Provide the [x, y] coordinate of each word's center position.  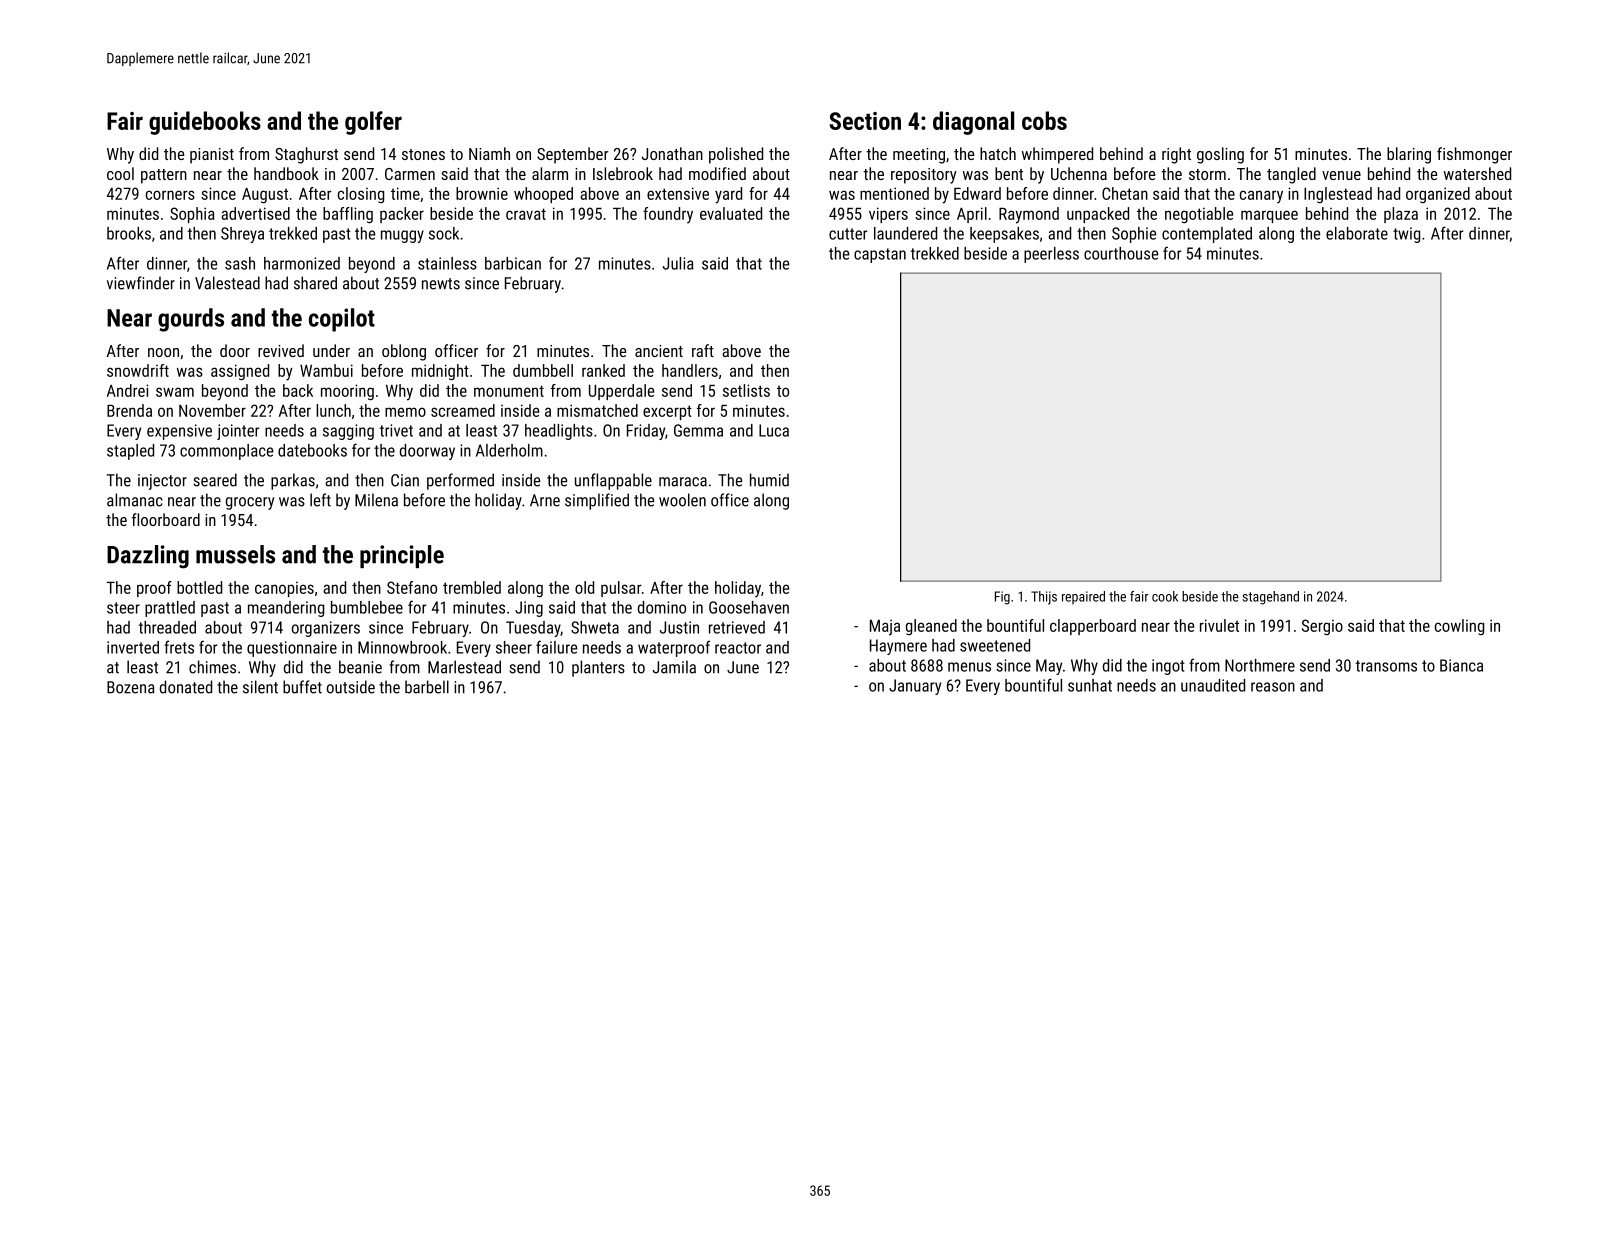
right [1176, 155]
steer [123, 608]
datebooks [312, 450]
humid [769, 480]
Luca [774, 430]
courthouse [1121, 253]
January [915, 687]
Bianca [1461, 665]
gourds [191, 320]
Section [865, 121]
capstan [880, 255]
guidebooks [205, 123]
